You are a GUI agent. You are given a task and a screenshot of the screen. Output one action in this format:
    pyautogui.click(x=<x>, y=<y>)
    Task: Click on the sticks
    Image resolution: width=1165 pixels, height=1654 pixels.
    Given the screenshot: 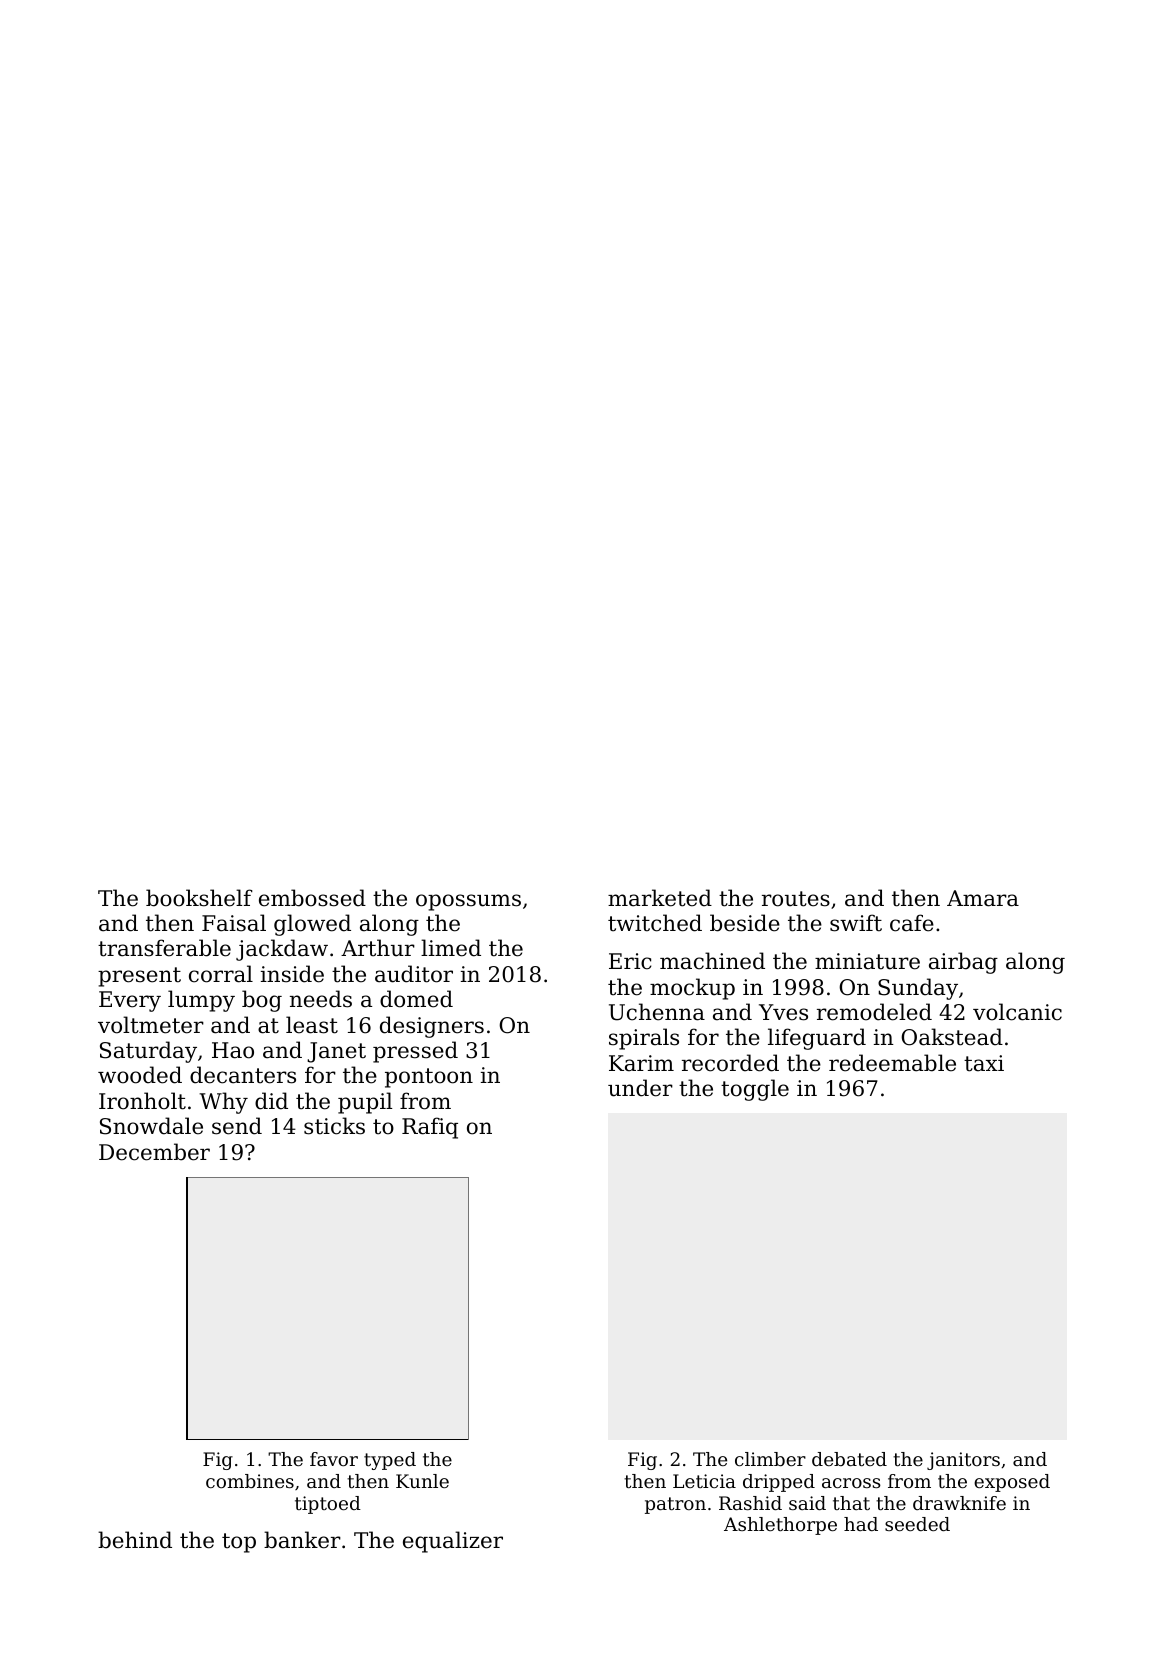 What is the action you would take?
    pyautogui.click(x=334, y=1126)
